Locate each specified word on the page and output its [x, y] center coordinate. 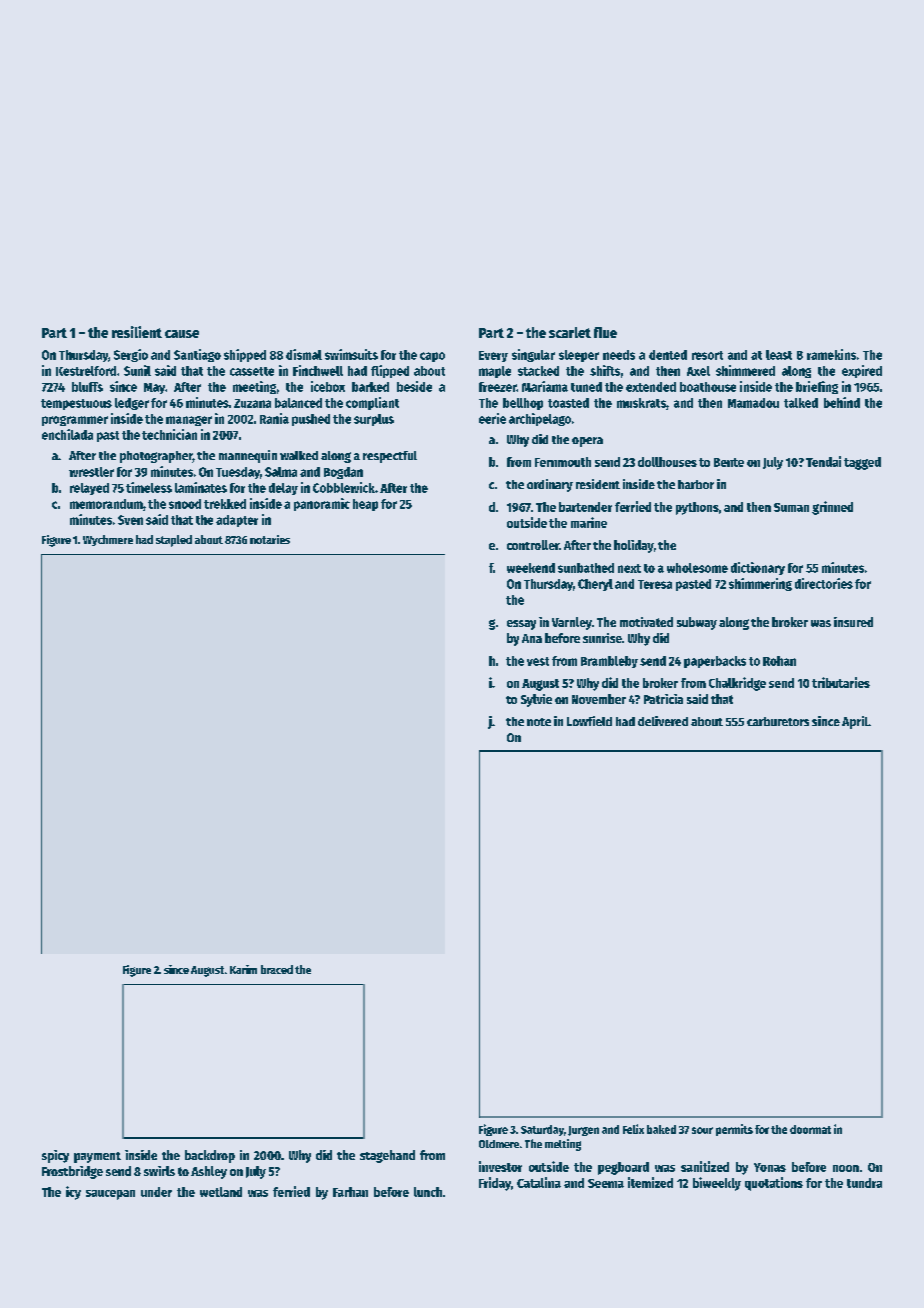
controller [533, 545]
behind [842, 402]
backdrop [210, 1156]
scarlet [570, 332]
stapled [174, 541]
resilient [137, 332]
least [779, 355]
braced [277, 969]
